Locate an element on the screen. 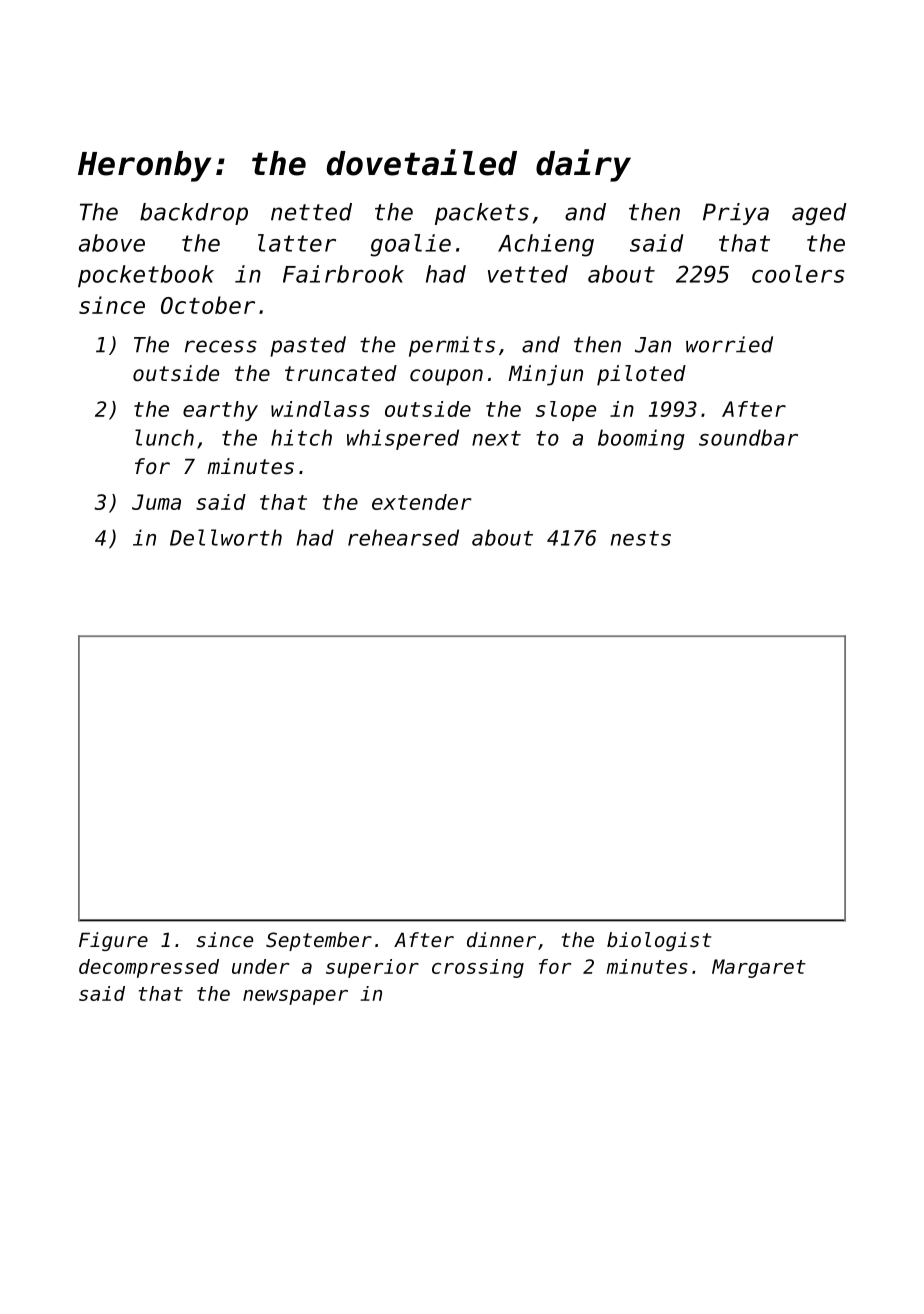 This screenshot has width=924, height=1314. nests is located at coordinates (641, 538).
